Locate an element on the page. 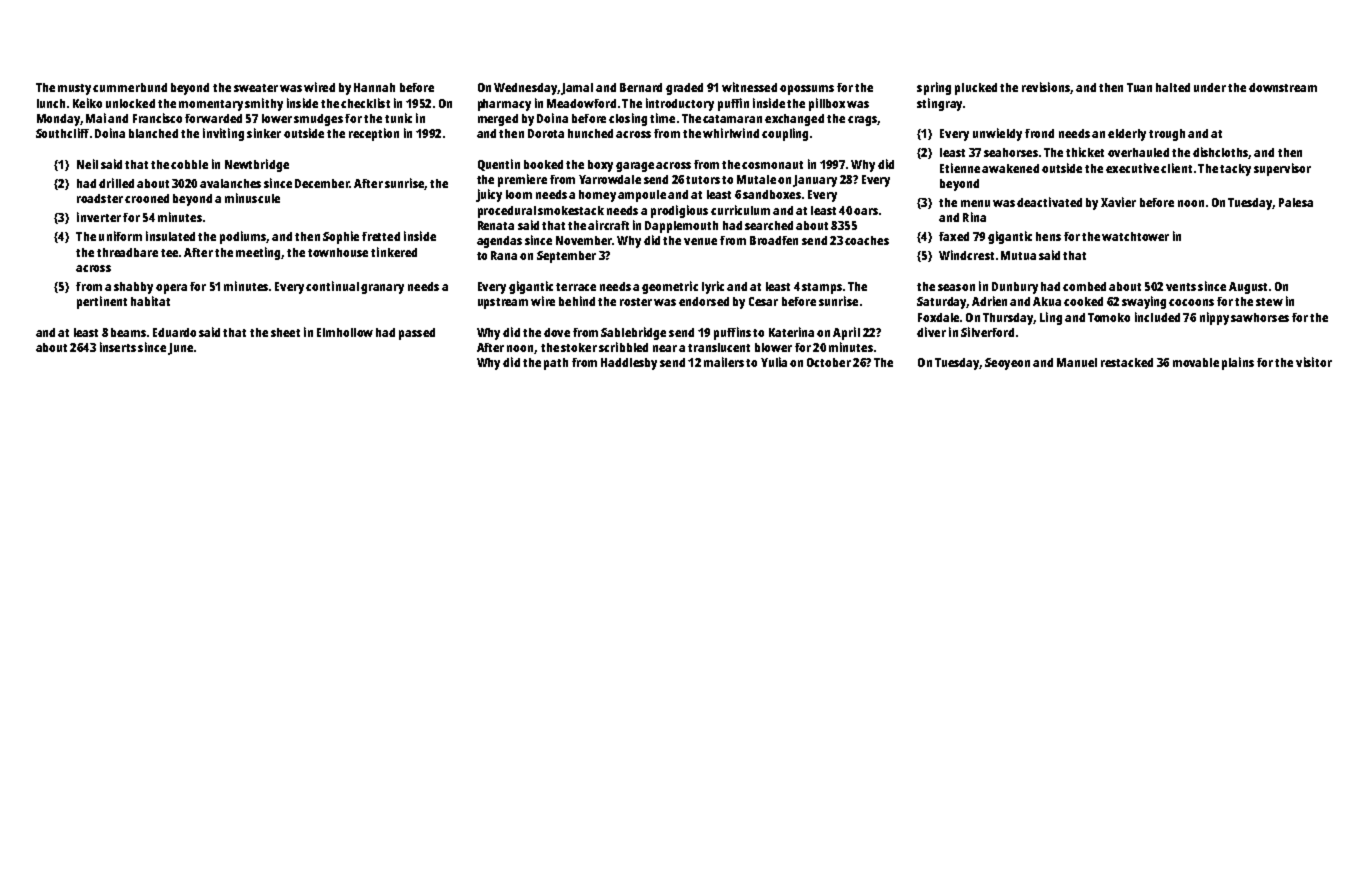 The image size is (1372, 887). Francisco is located at coordinates (157, 118).
